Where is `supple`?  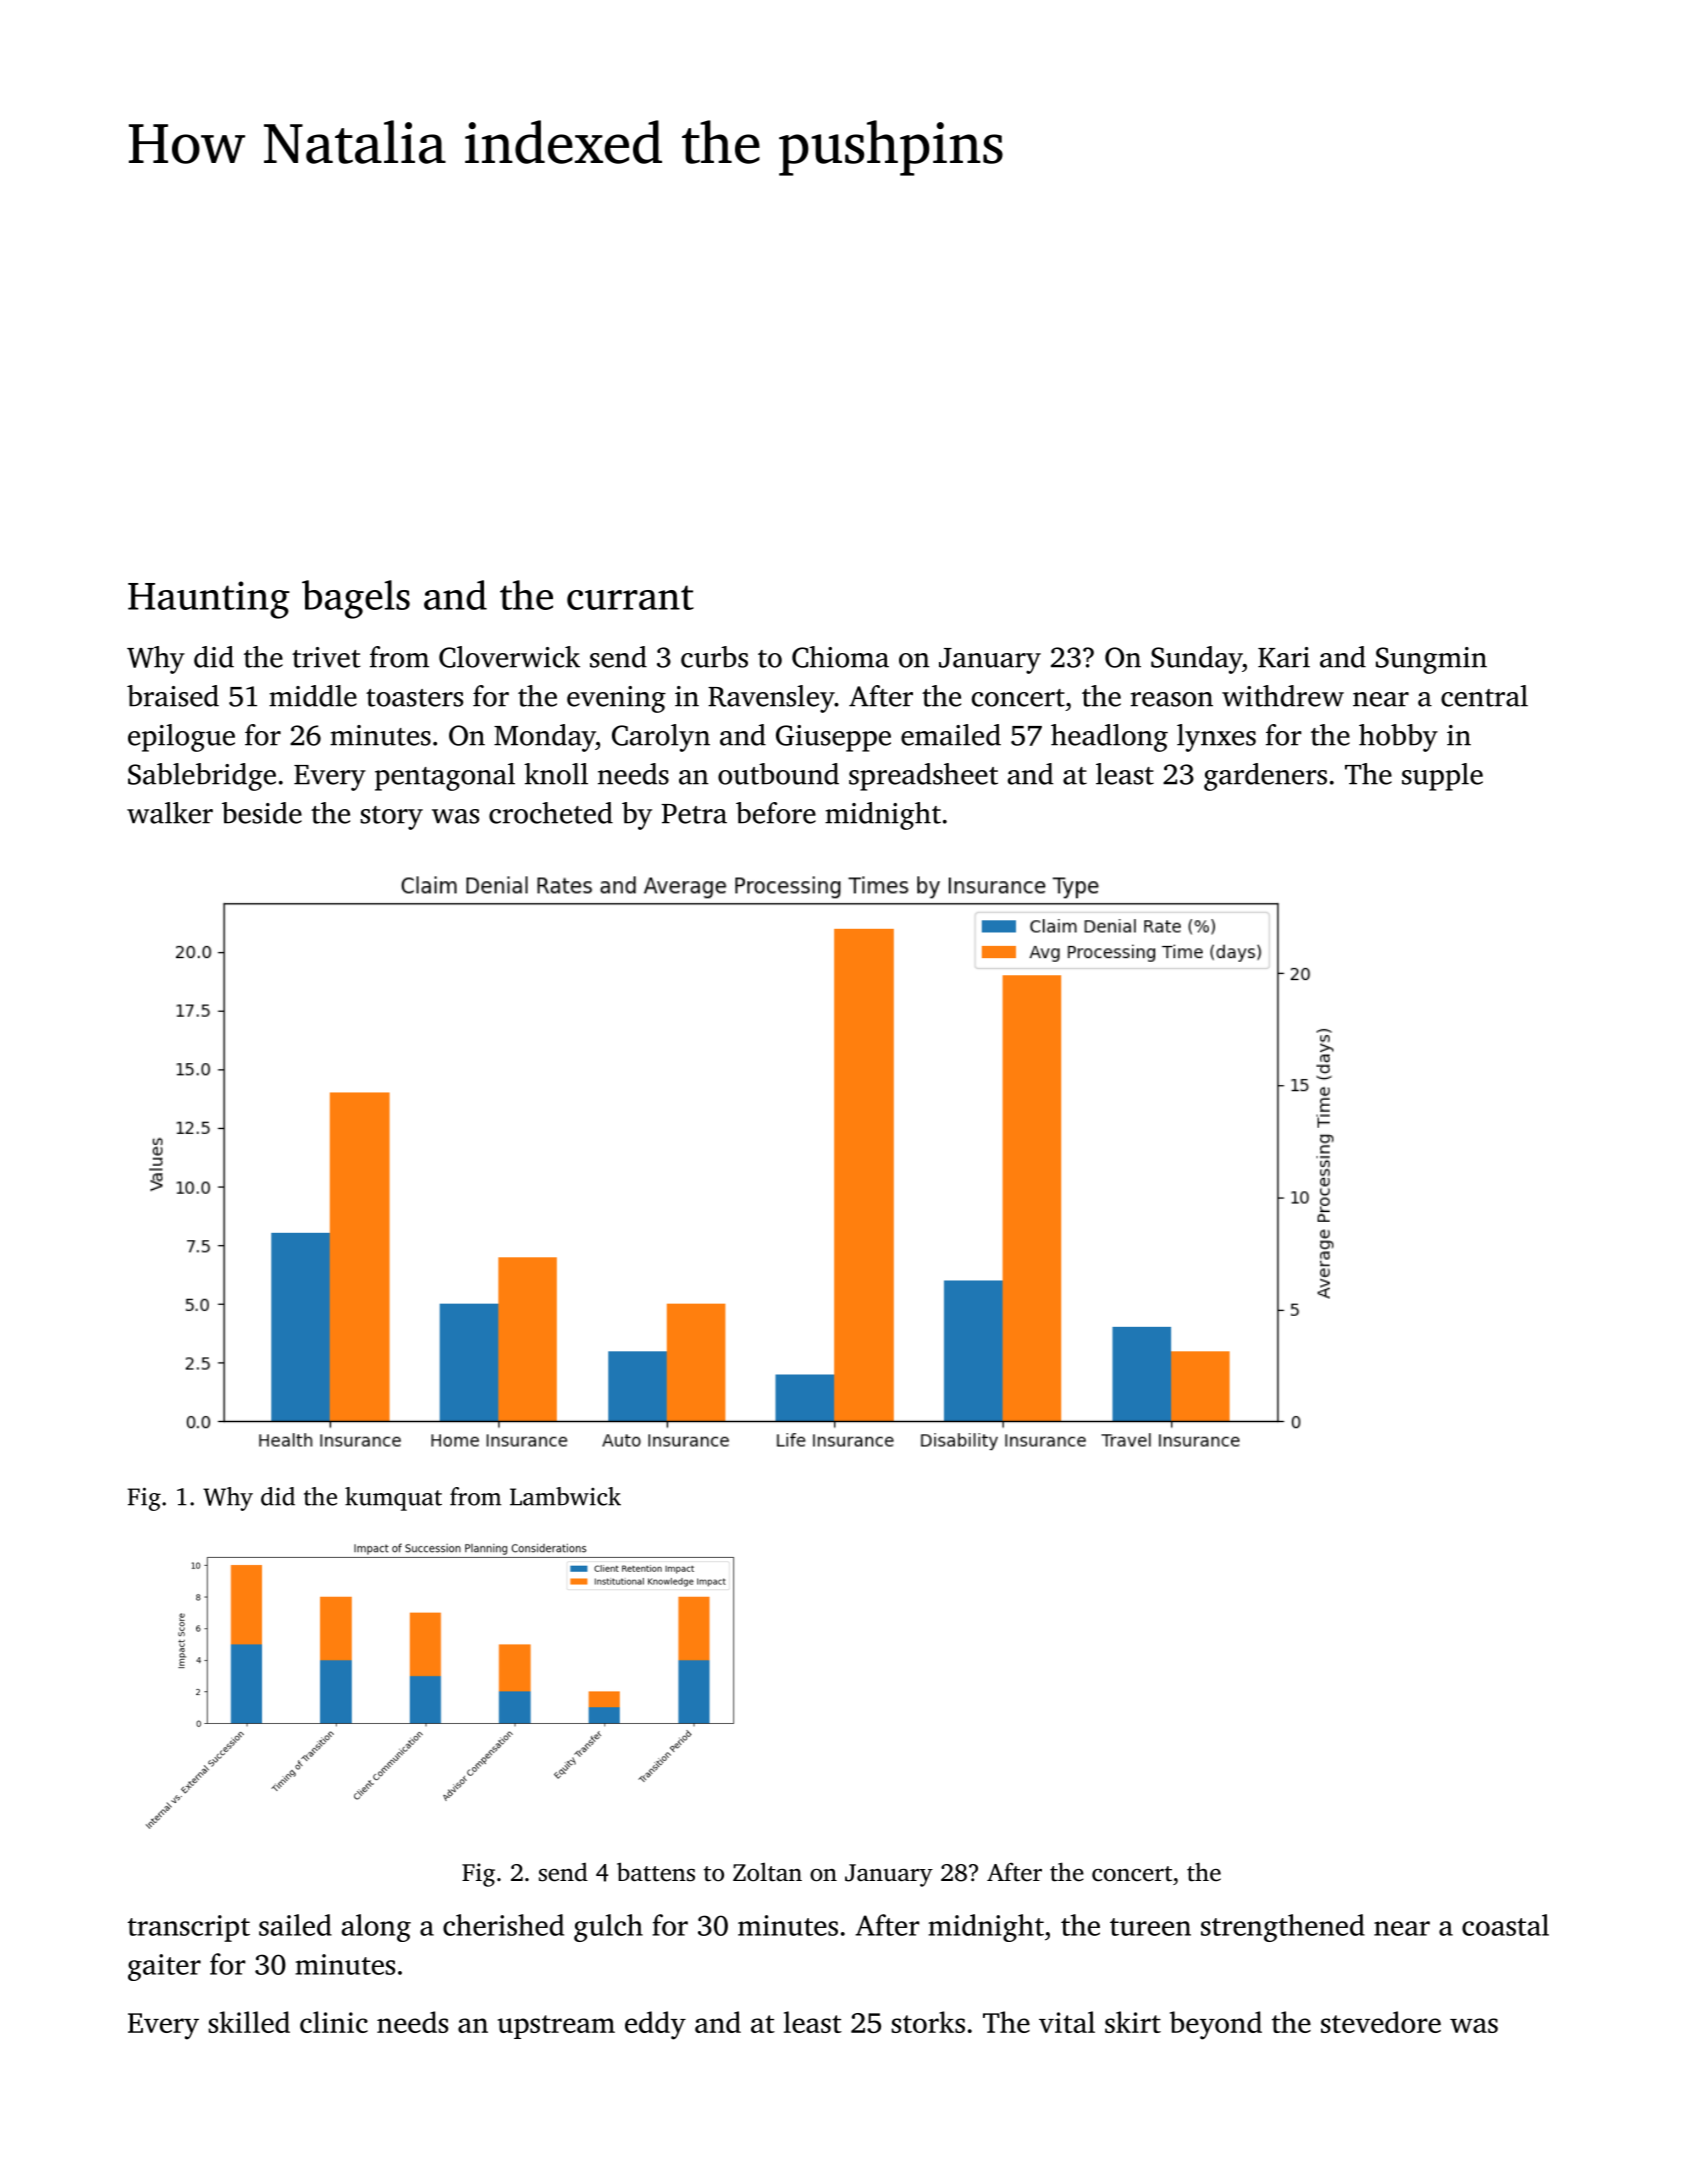
supple is located at coordinates (1442, 777).
